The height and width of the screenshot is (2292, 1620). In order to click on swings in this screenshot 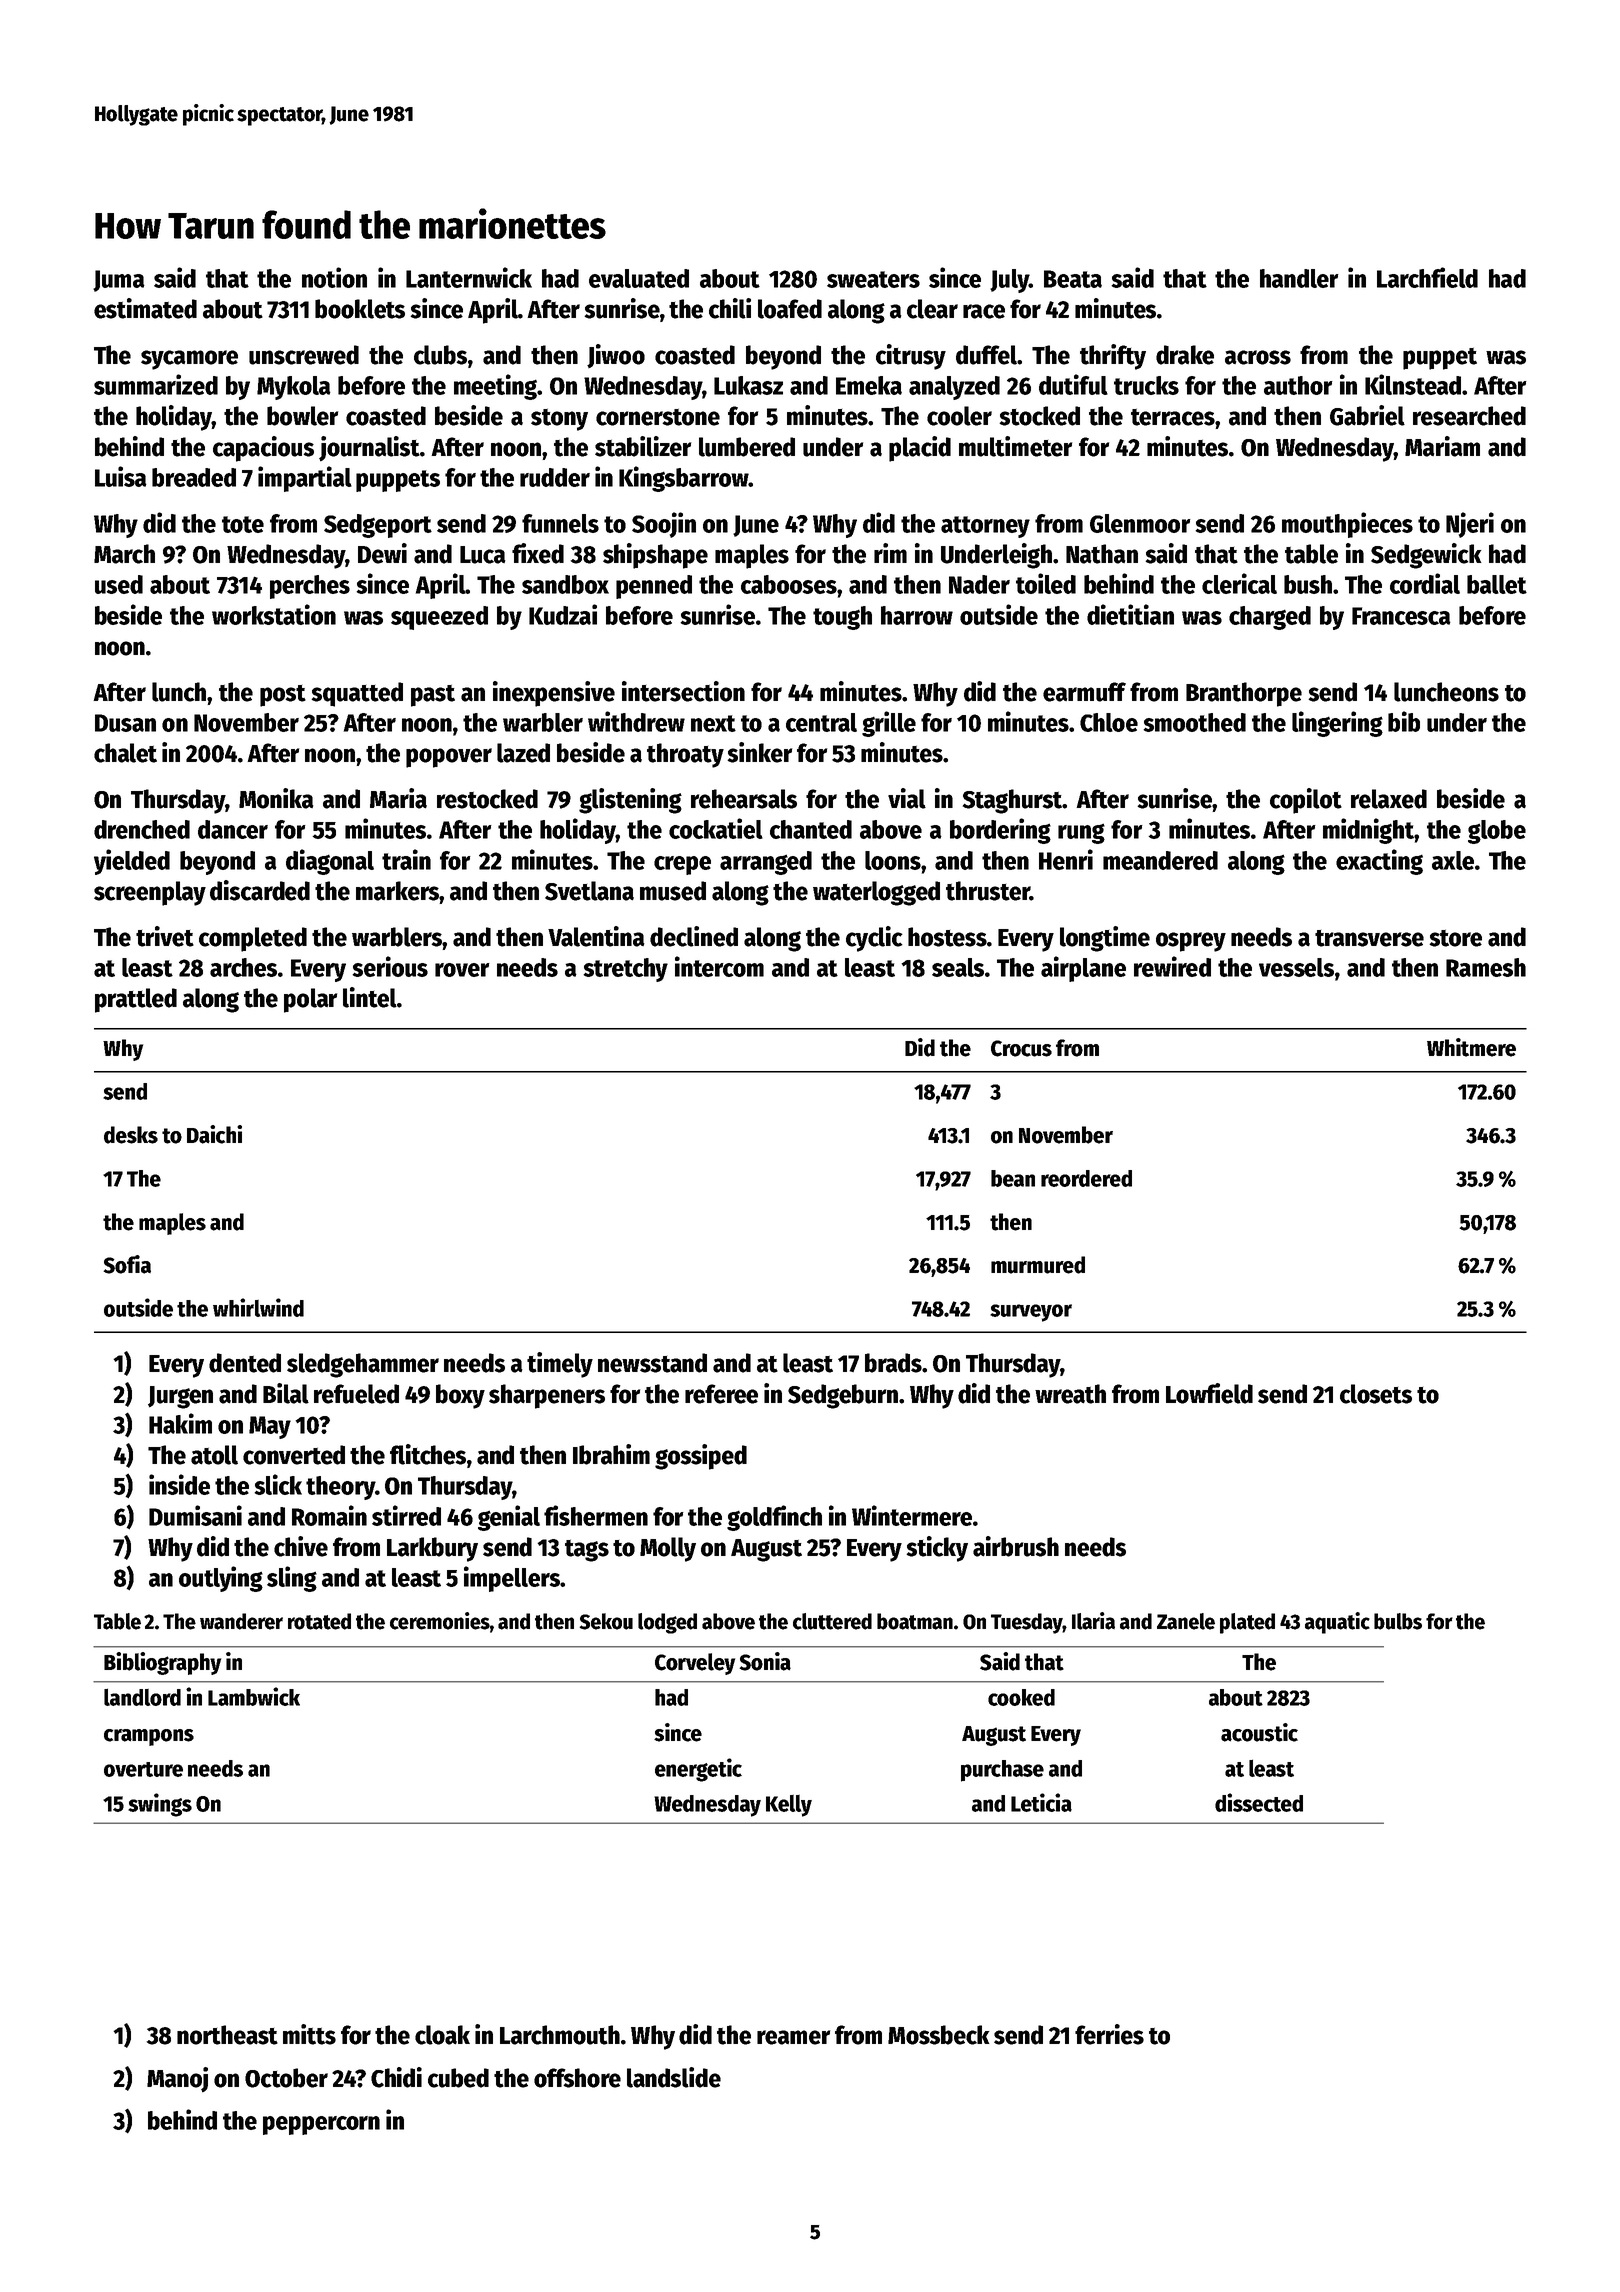, I will do `click(160, 1805)`.
